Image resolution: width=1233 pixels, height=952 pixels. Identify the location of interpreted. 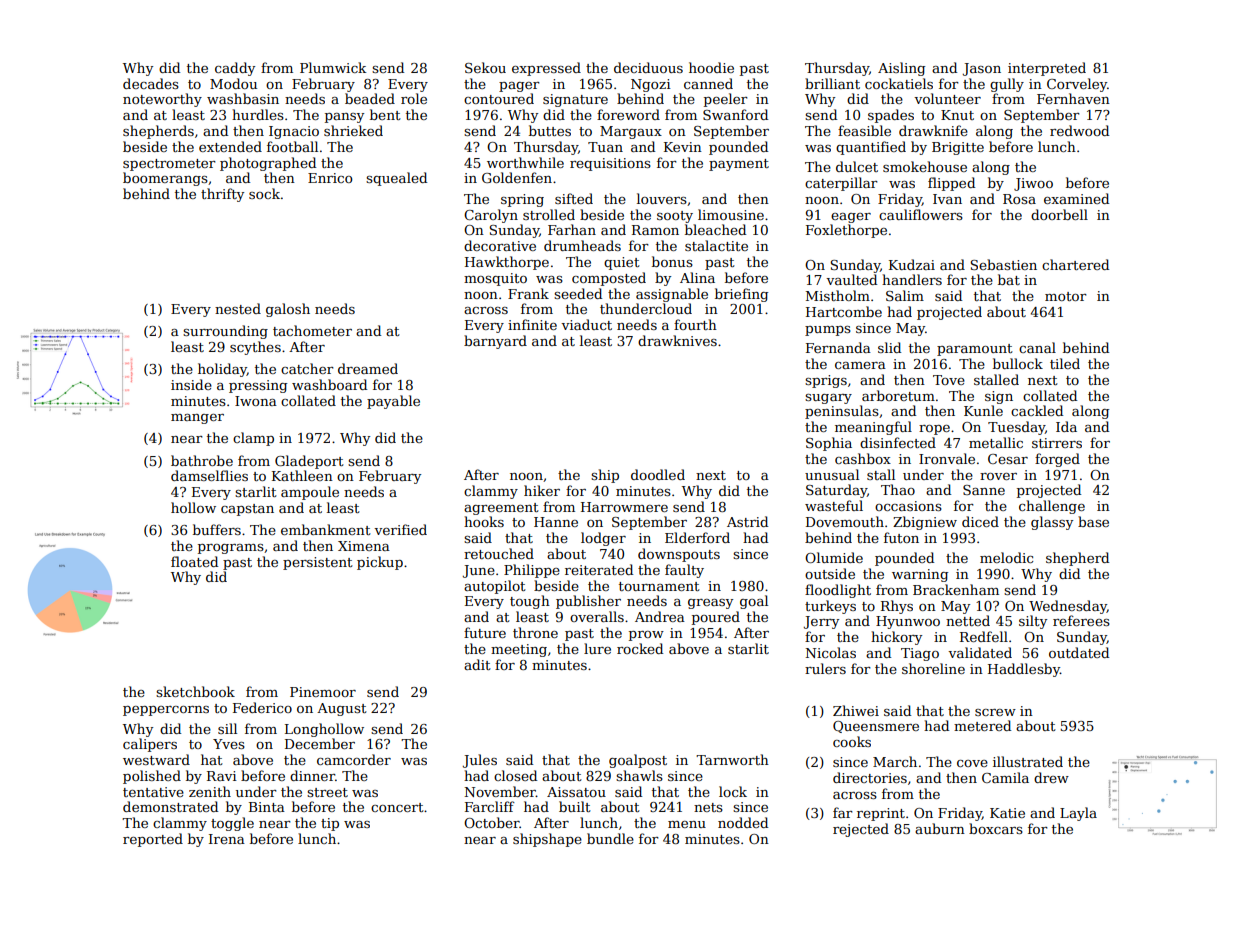
(1047, 69).
